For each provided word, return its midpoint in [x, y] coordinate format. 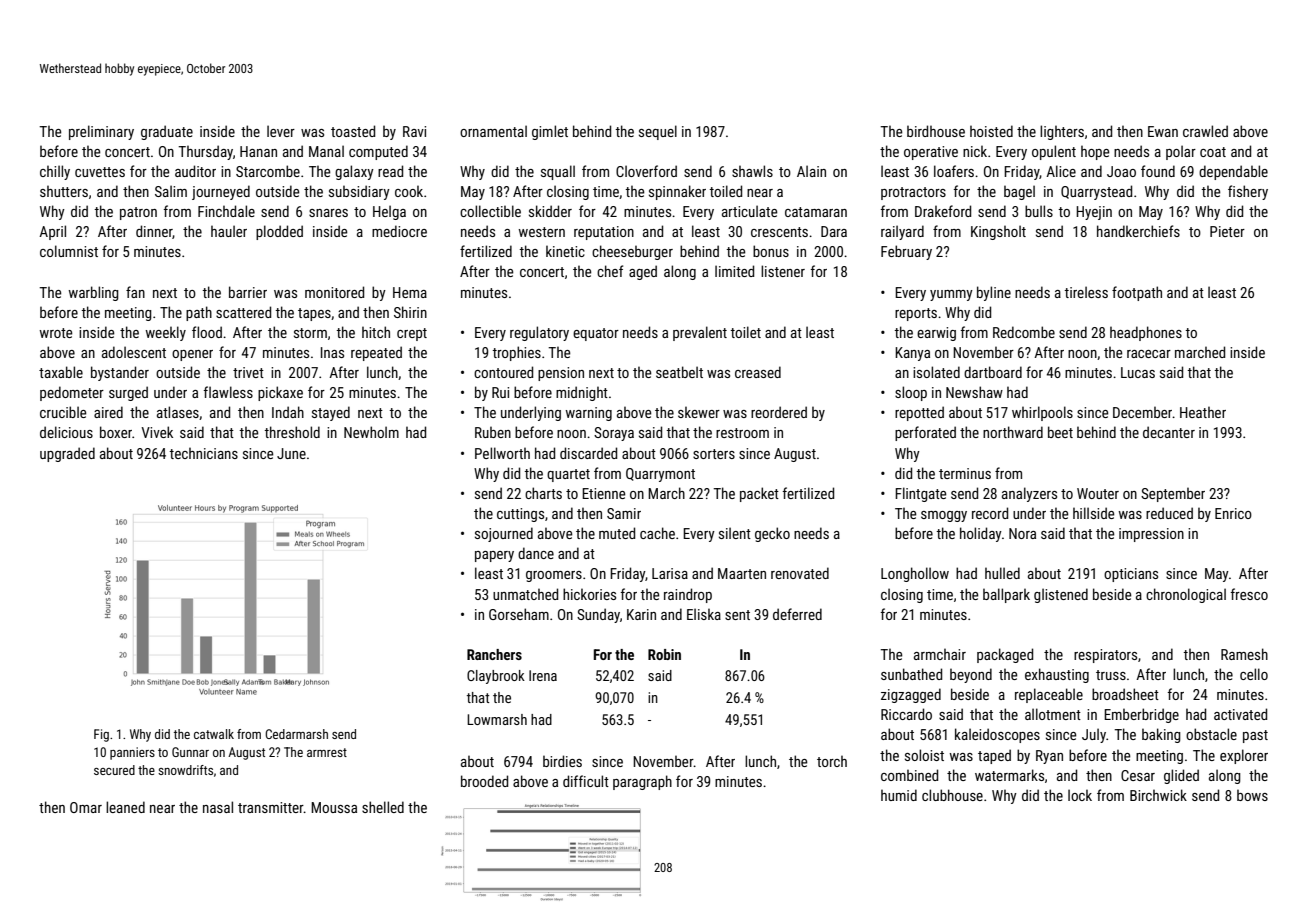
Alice [1061, 171]
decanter [1169, 432]
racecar [1149, 354]
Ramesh [1244, 654]
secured [114, 770]
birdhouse [936, 131]
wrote [56, 333]
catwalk [214, 734]
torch [832, 761]
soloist [924, 755]
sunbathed [911, 674]
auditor [195, 171]
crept [412, 334]
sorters [714, 454]
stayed [331, 413]
